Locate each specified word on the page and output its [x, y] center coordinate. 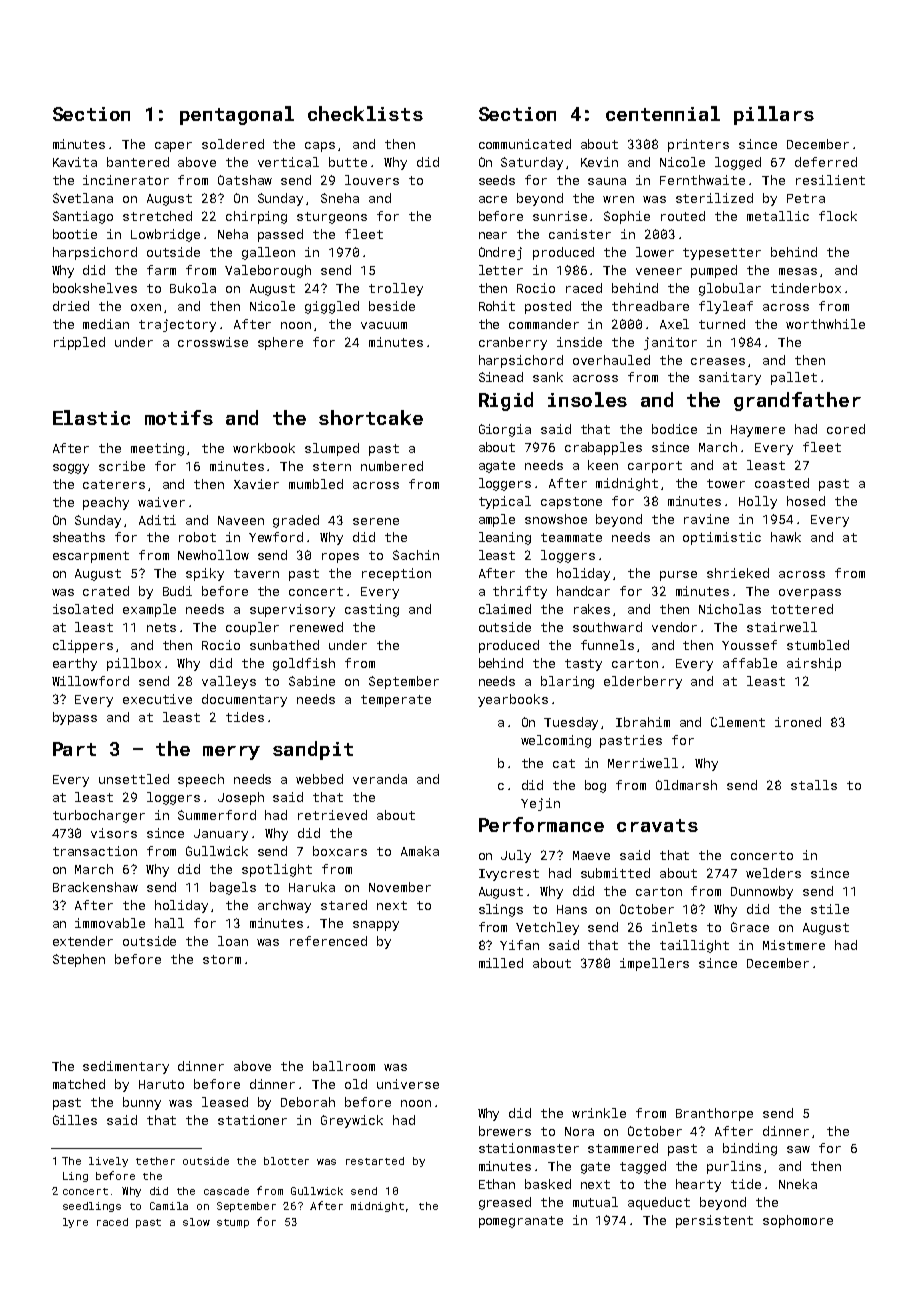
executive [157, 699]
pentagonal [237, 115]
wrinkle [599, 1113]
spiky [205, 574]
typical [505, 502]
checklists [365, 113]
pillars [774, 115]
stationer [252, 1120]
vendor [674, 627]
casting [372, 610]
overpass [810, 594]
